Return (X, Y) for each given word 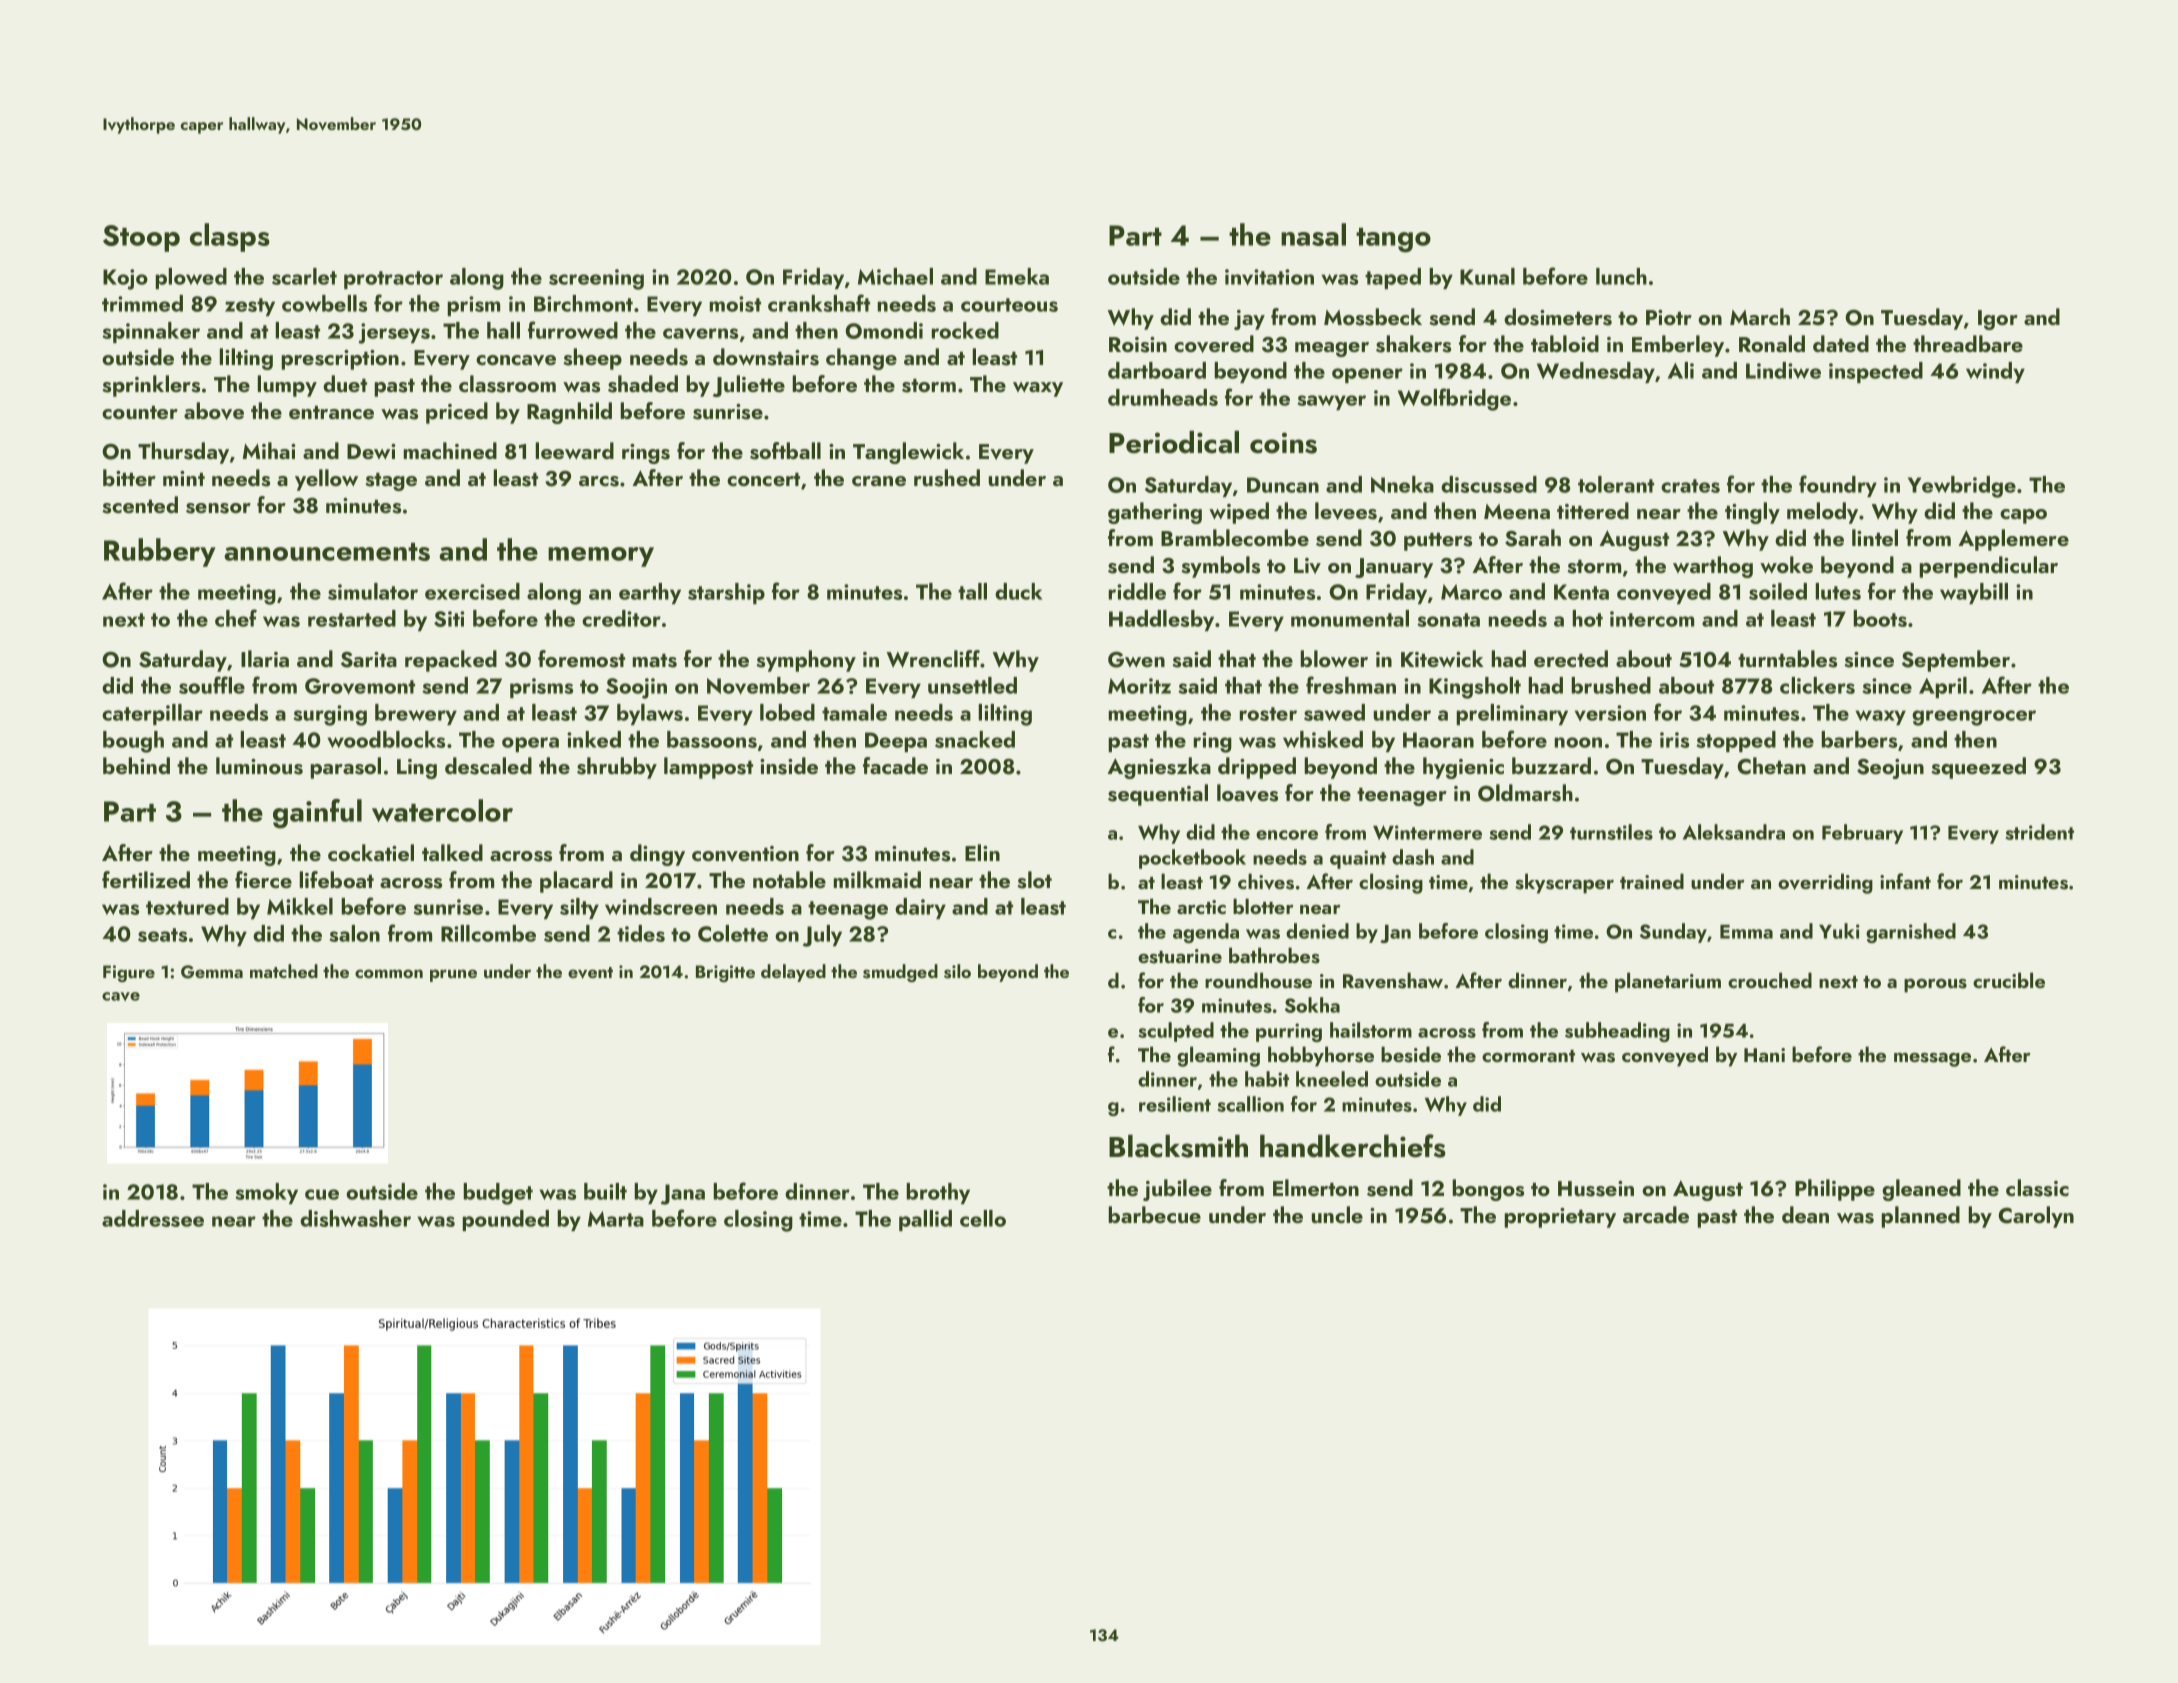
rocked (965, 330)
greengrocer (1974, 718)
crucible (2009, 980)
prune (453, 975)
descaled (488, 766)
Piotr (1669, 317)
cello (983, 1218)
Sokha (1312, 1005)
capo (2023, 516)
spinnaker (151, 332)
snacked (975, 739)
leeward (575, 450)
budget (498, 1194)
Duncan (1283, 485)
